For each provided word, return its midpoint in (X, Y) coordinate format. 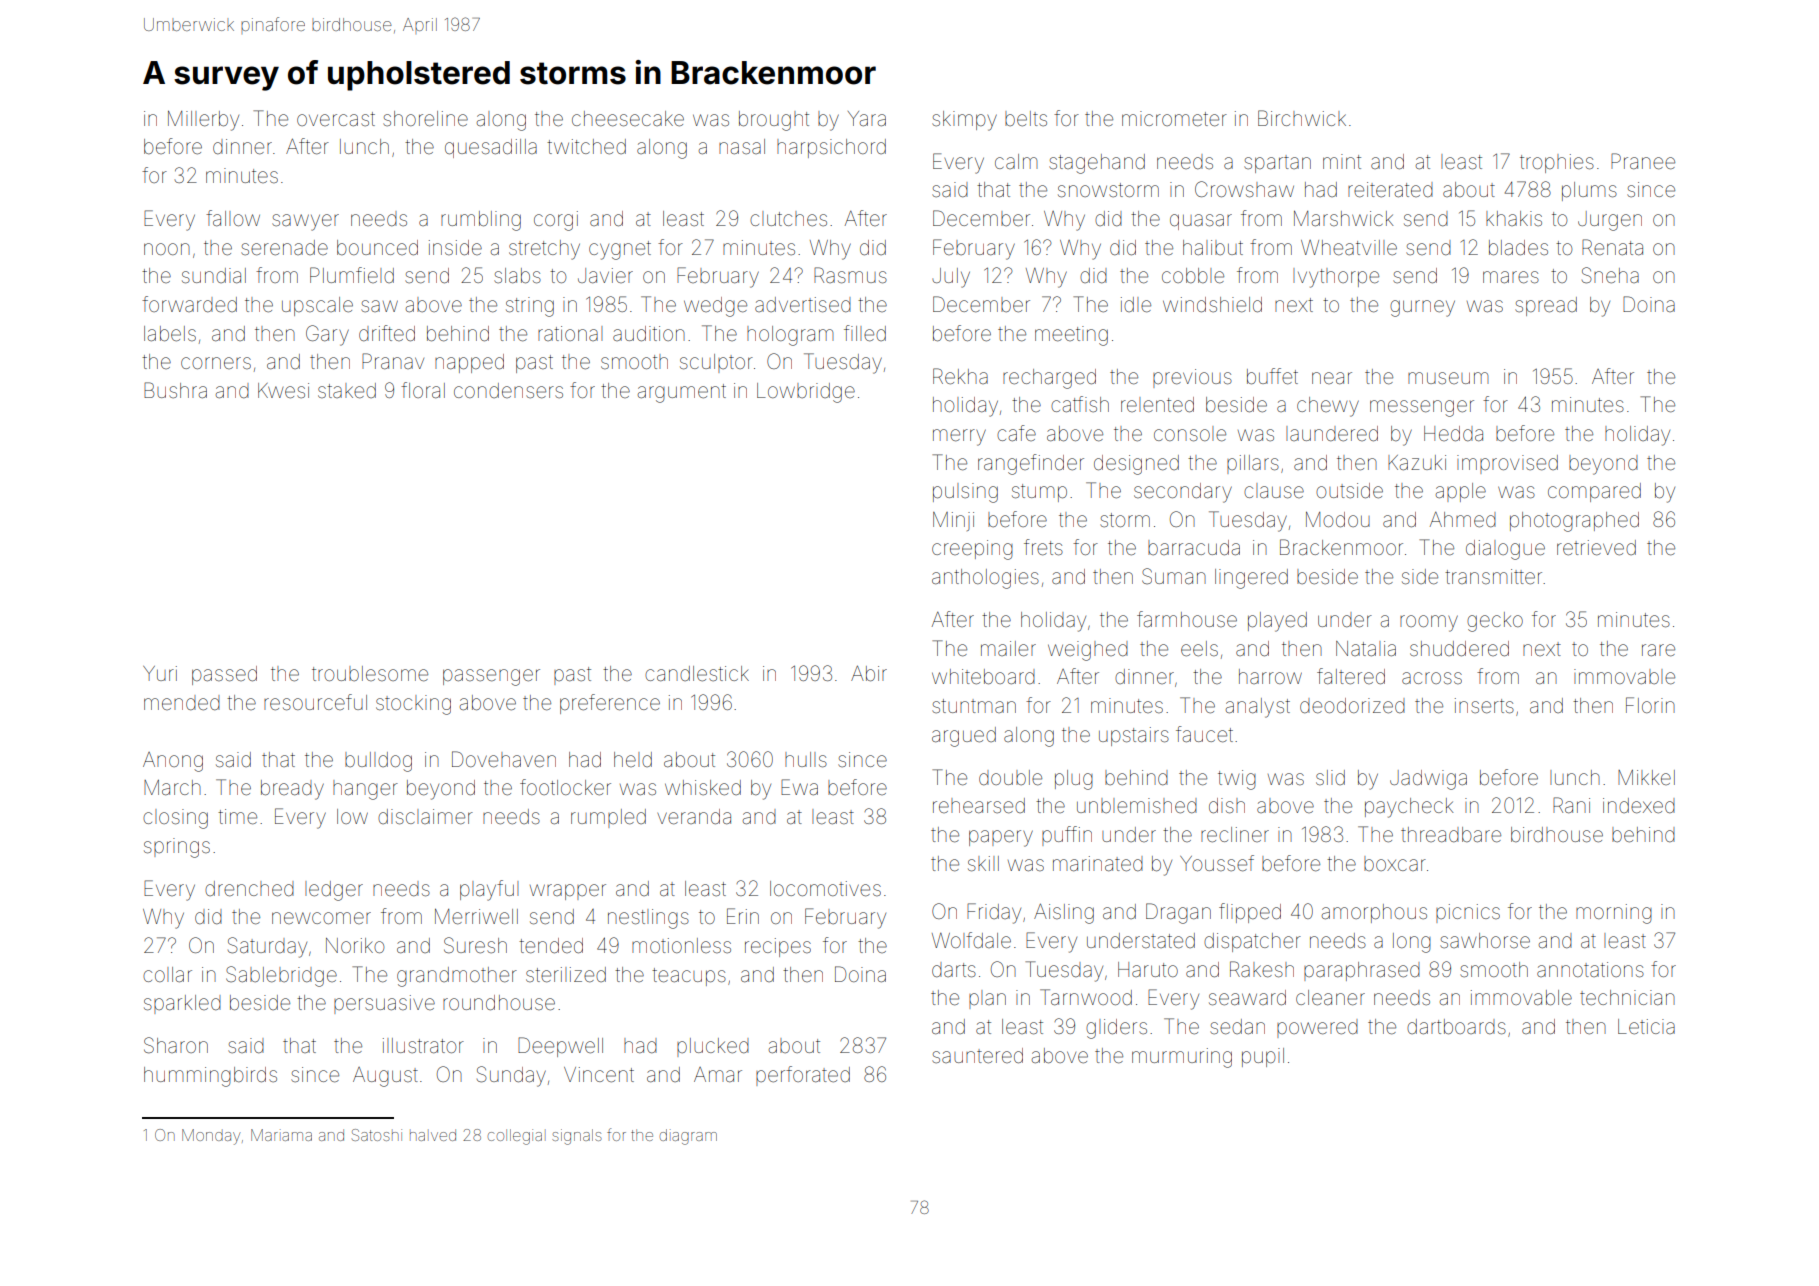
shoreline (425, 119)
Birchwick (1302, 118)
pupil (1263, 1057)
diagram (688, 1137)
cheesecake (628, 119)
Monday (211, 1137)
